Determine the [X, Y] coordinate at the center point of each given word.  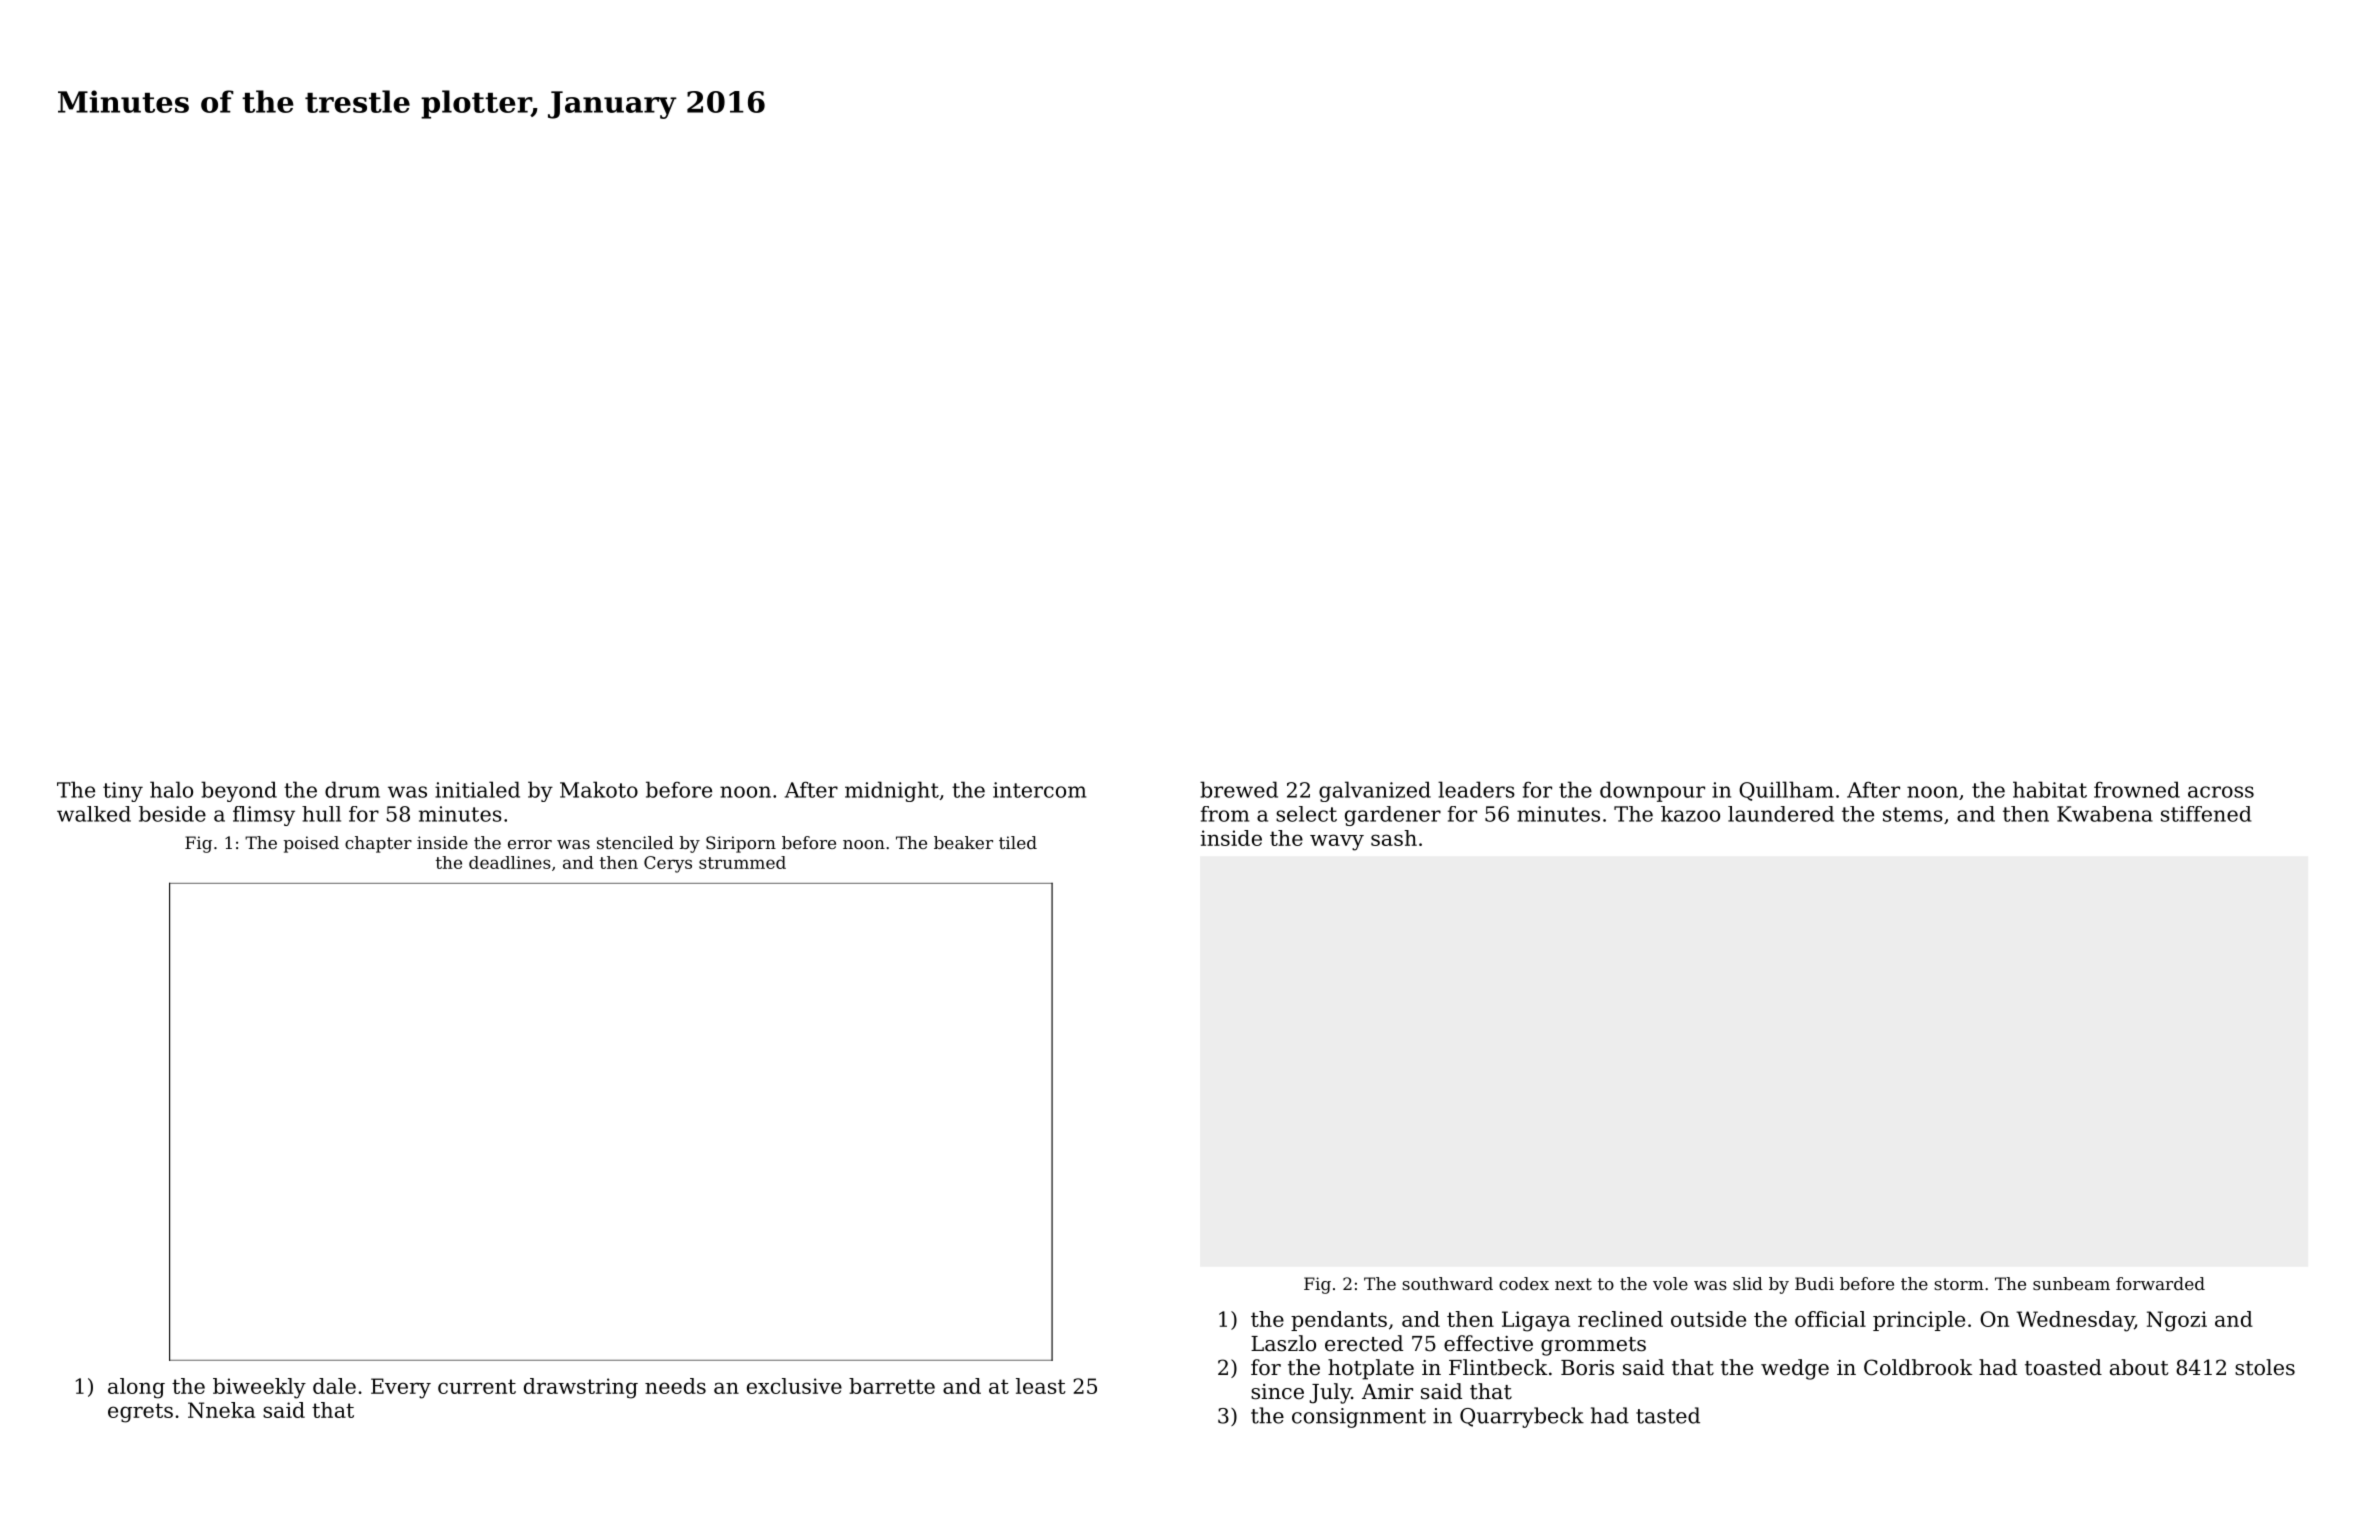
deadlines [510, 862]
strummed [742, 862]
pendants [1339, 1321]
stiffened [2206, 814]
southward [1447, 1283]
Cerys [668, 864]
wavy [1337, 842]
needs [675, 1386]
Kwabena [2105, 814]
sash [1394, 838]
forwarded [2160, 1283]
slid [1748, 1283]
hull [321, 814]
